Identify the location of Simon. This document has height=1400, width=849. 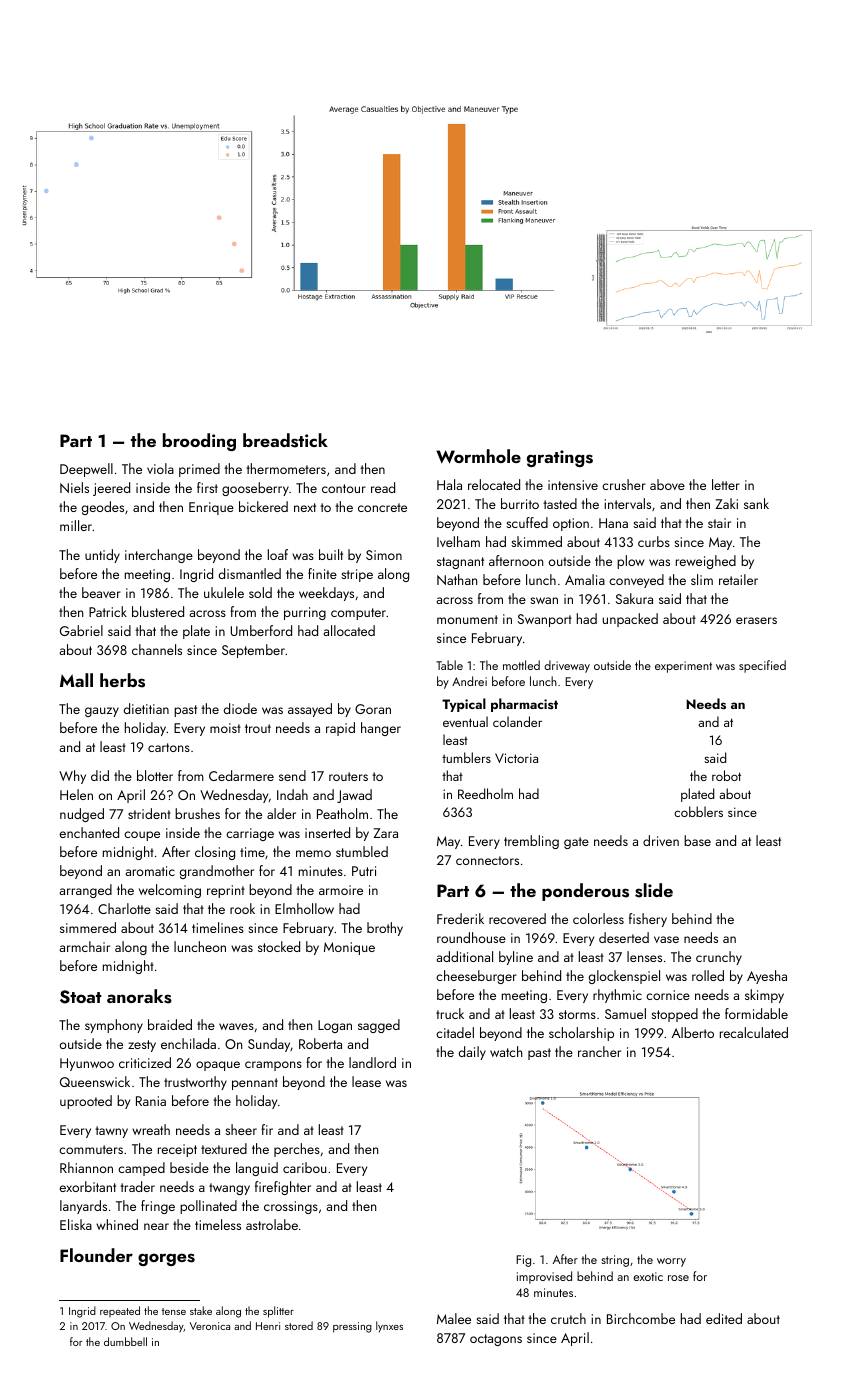
(384, 555).
